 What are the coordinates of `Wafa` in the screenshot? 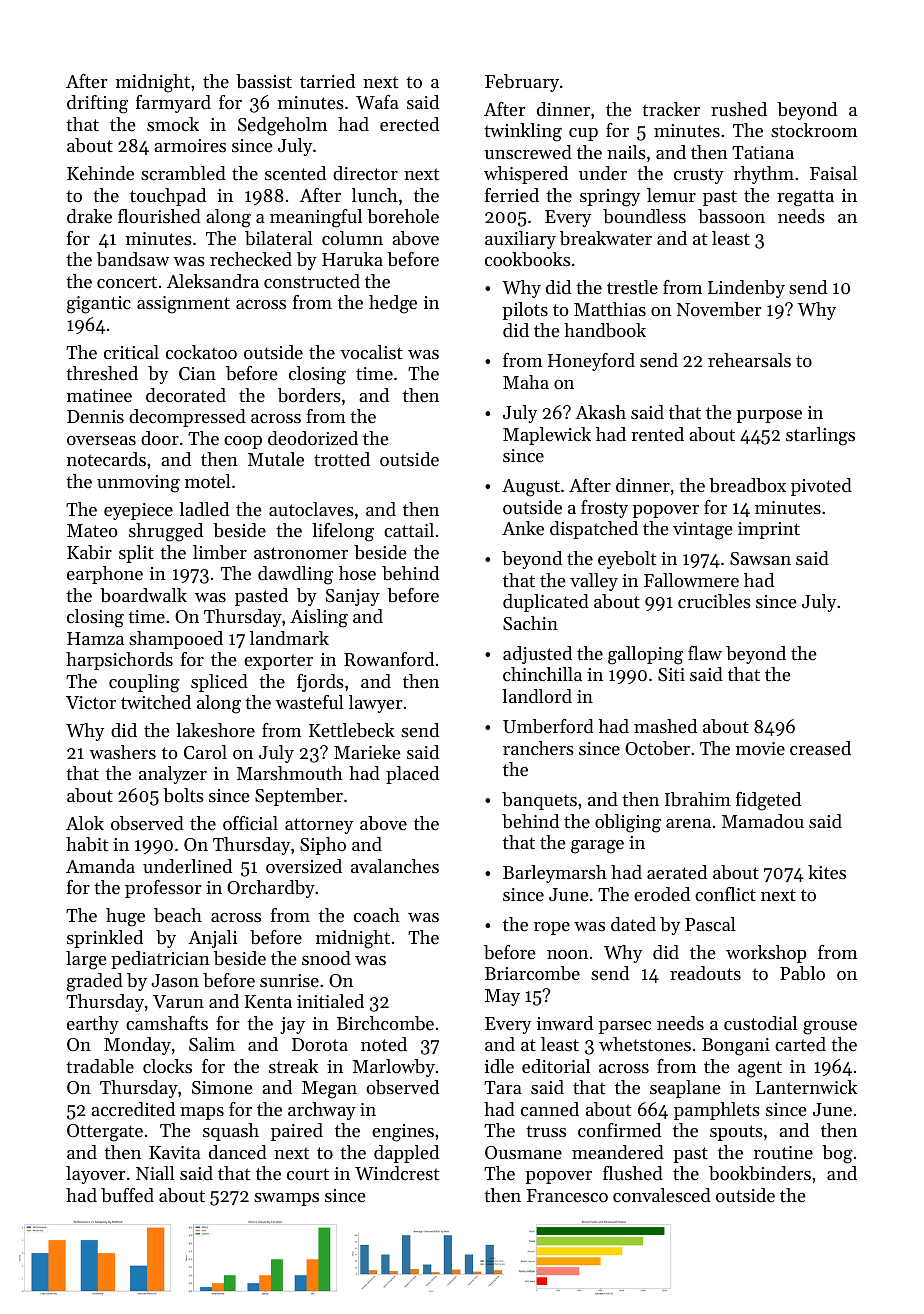 It's located at (377, 102).
